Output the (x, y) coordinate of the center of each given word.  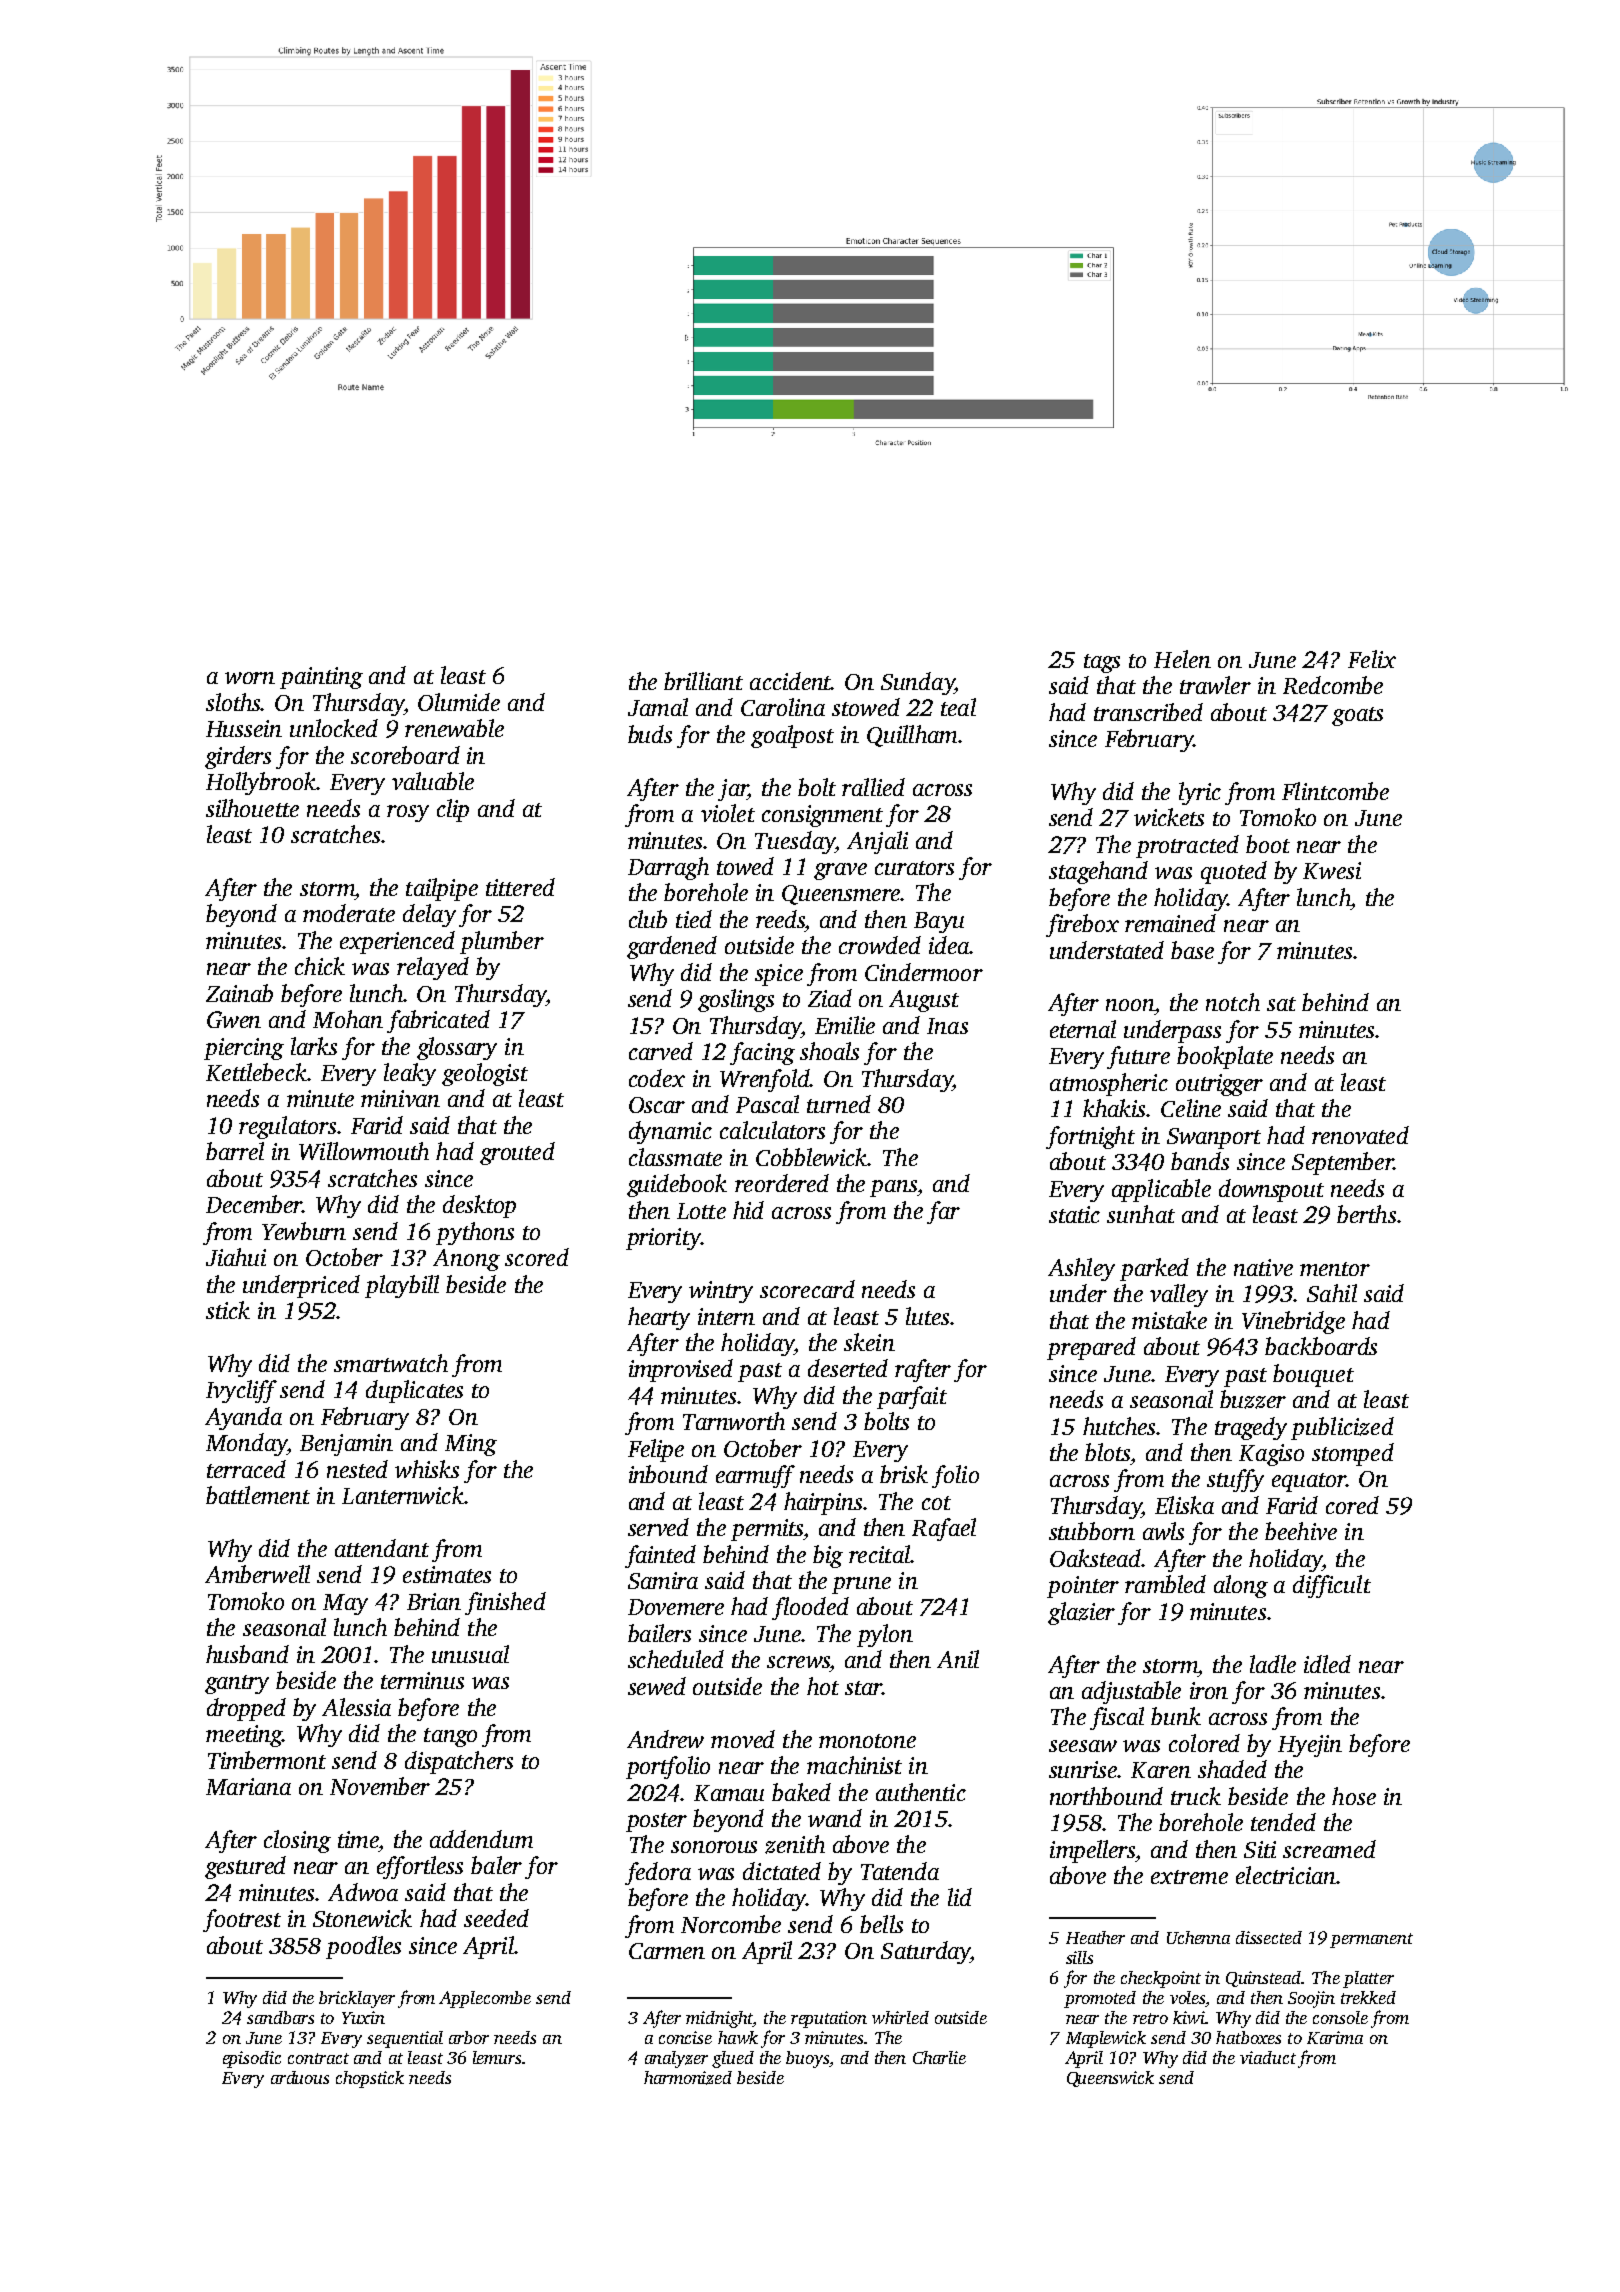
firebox (1082, 925)
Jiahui (236, 1257)
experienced (397, 942)
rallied (873, 787)
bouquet (1313, 1375)
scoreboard (405, 755)
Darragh (668, 868)
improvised (681, 1370)
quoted (1234, 872)
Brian (434, 1601)
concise (685, 2037)
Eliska (1184, 1505)
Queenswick (1110, 2079)
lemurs (497, 2057)
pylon (885, 1635)
